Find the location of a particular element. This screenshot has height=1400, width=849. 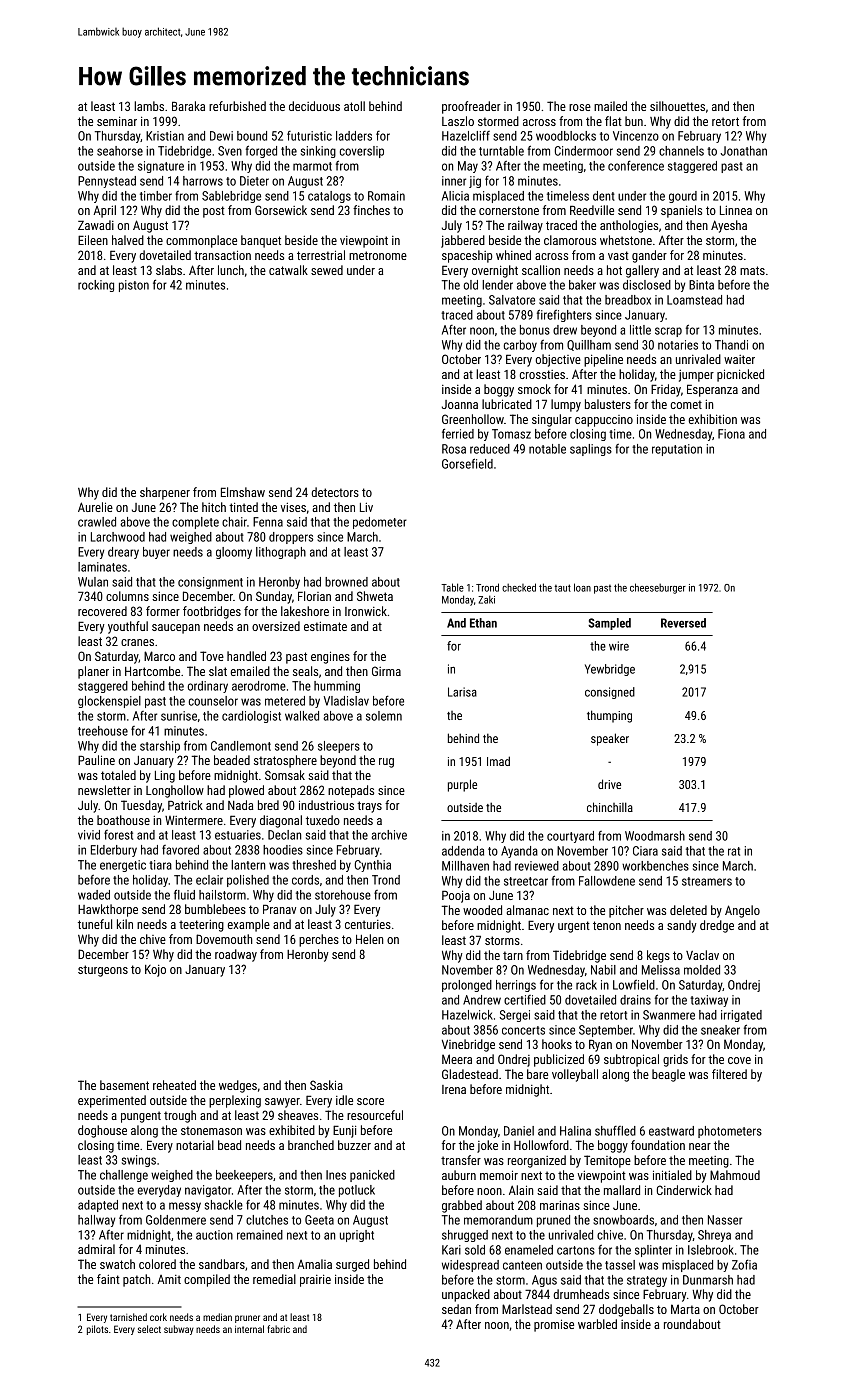

Ayanda is located at coordinates (519, 852).
